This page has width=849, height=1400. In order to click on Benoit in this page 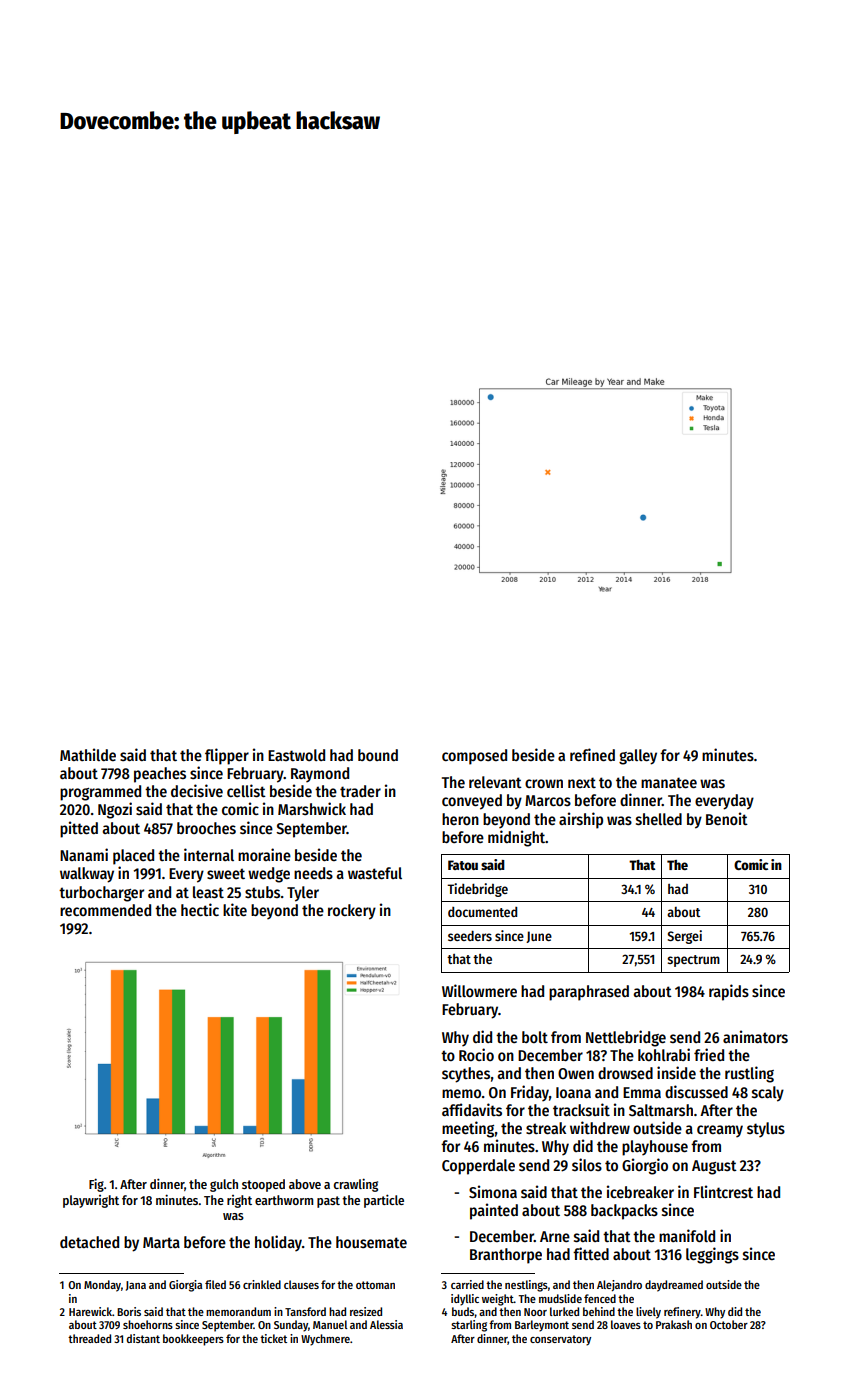, I will do `click(727, 818)`.
